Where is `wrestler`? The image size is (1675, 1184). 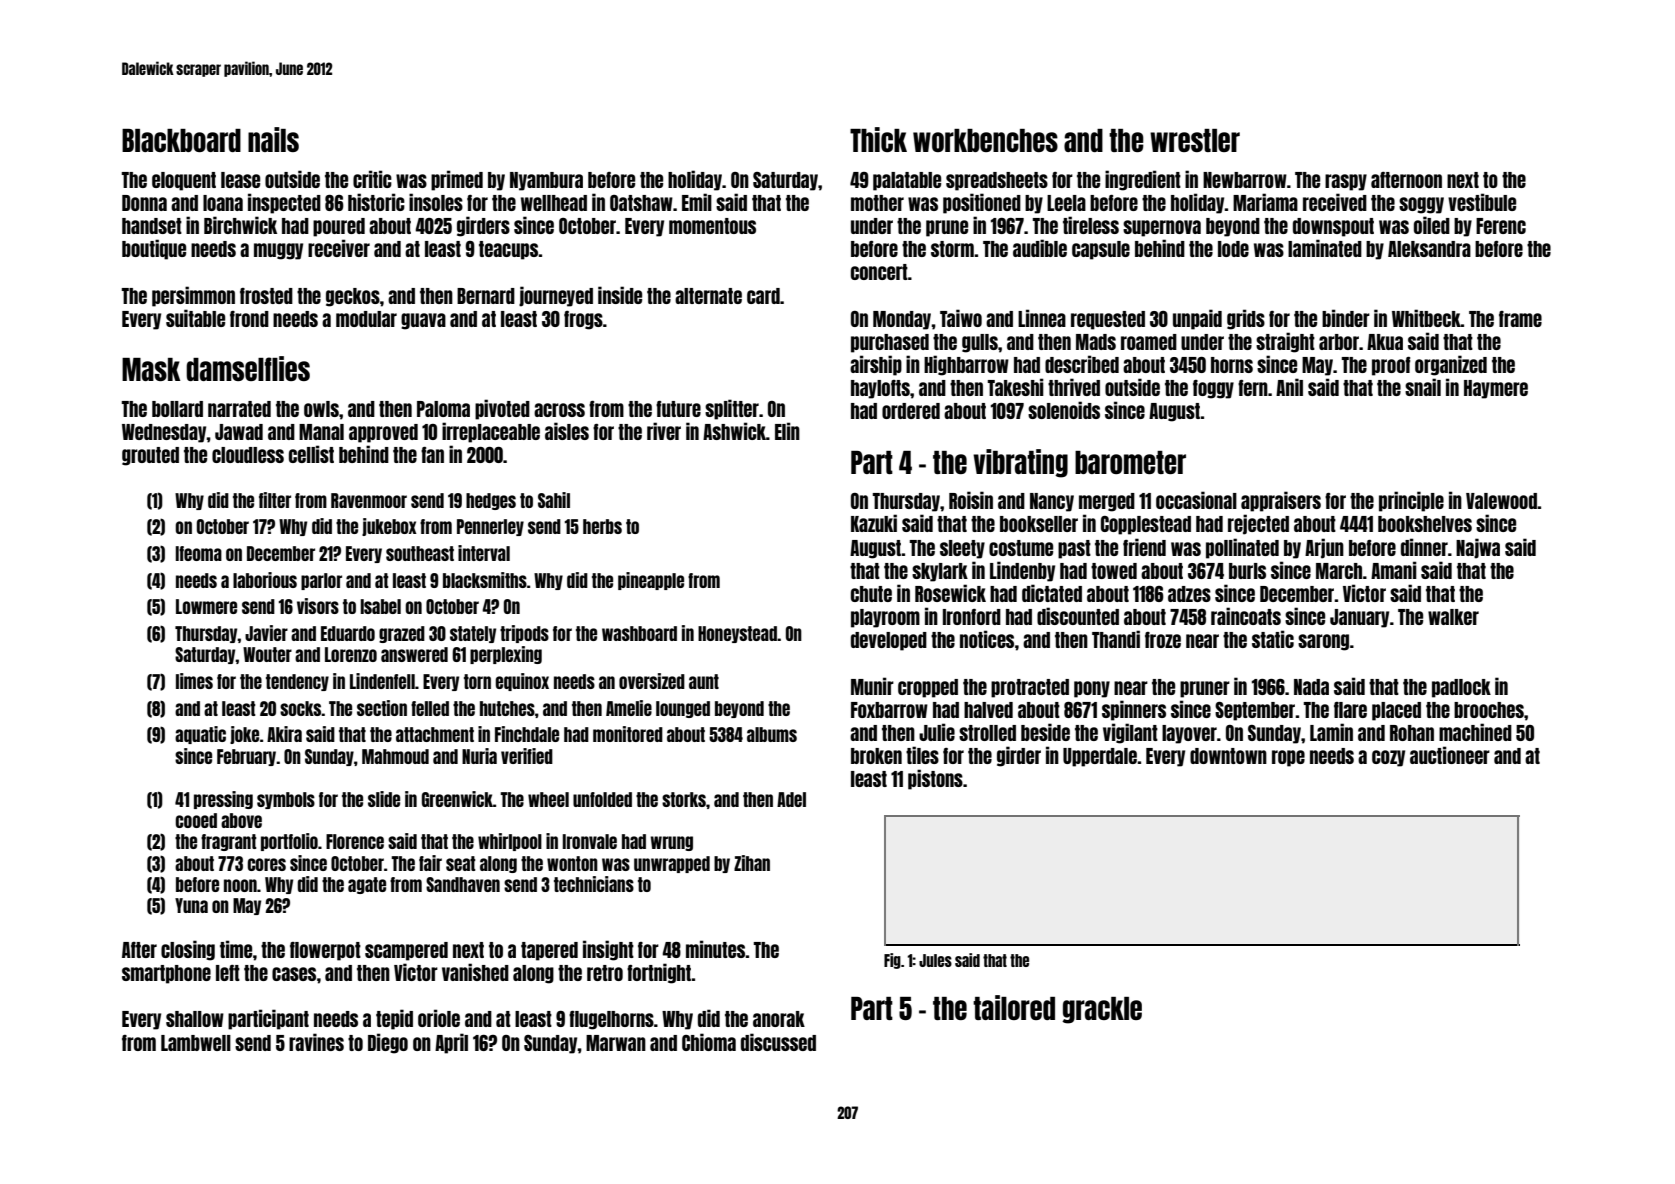
wrestler is located at coordinates (1195, 140).
